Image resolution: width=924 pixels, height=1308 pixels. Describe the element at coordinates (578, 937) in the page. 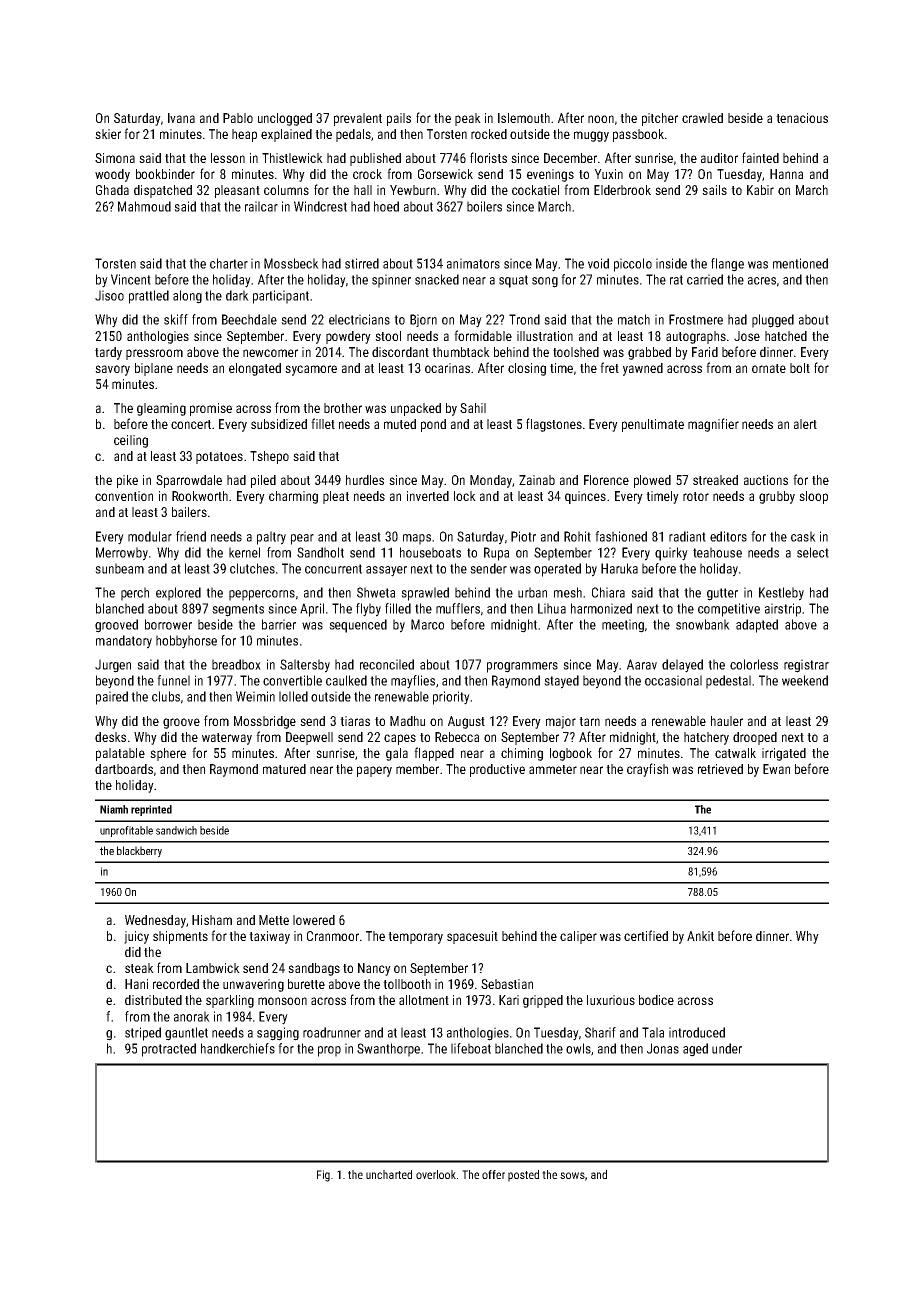

I see `caliper` at that location.
